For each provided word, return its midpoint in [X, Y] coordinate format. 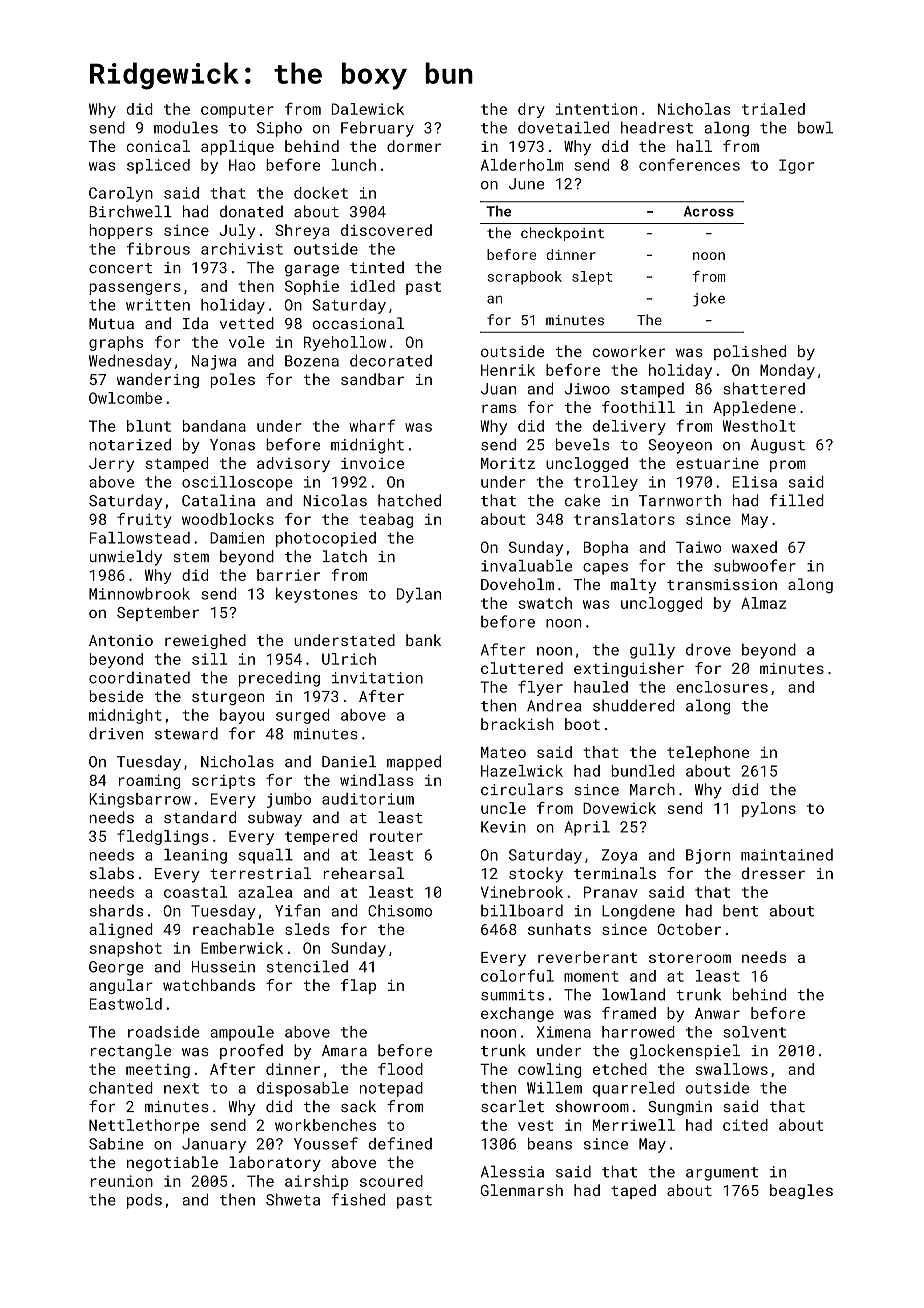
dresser [773, 873]
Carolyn [121, 194]
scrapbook [525, 278]
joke [709, 300]
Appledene [754, 408]
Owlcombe [125, 398]
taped [633, 1191]
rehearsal [363, 873]
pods [144, 1201]
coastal [195, 892]
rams [499, 408]
